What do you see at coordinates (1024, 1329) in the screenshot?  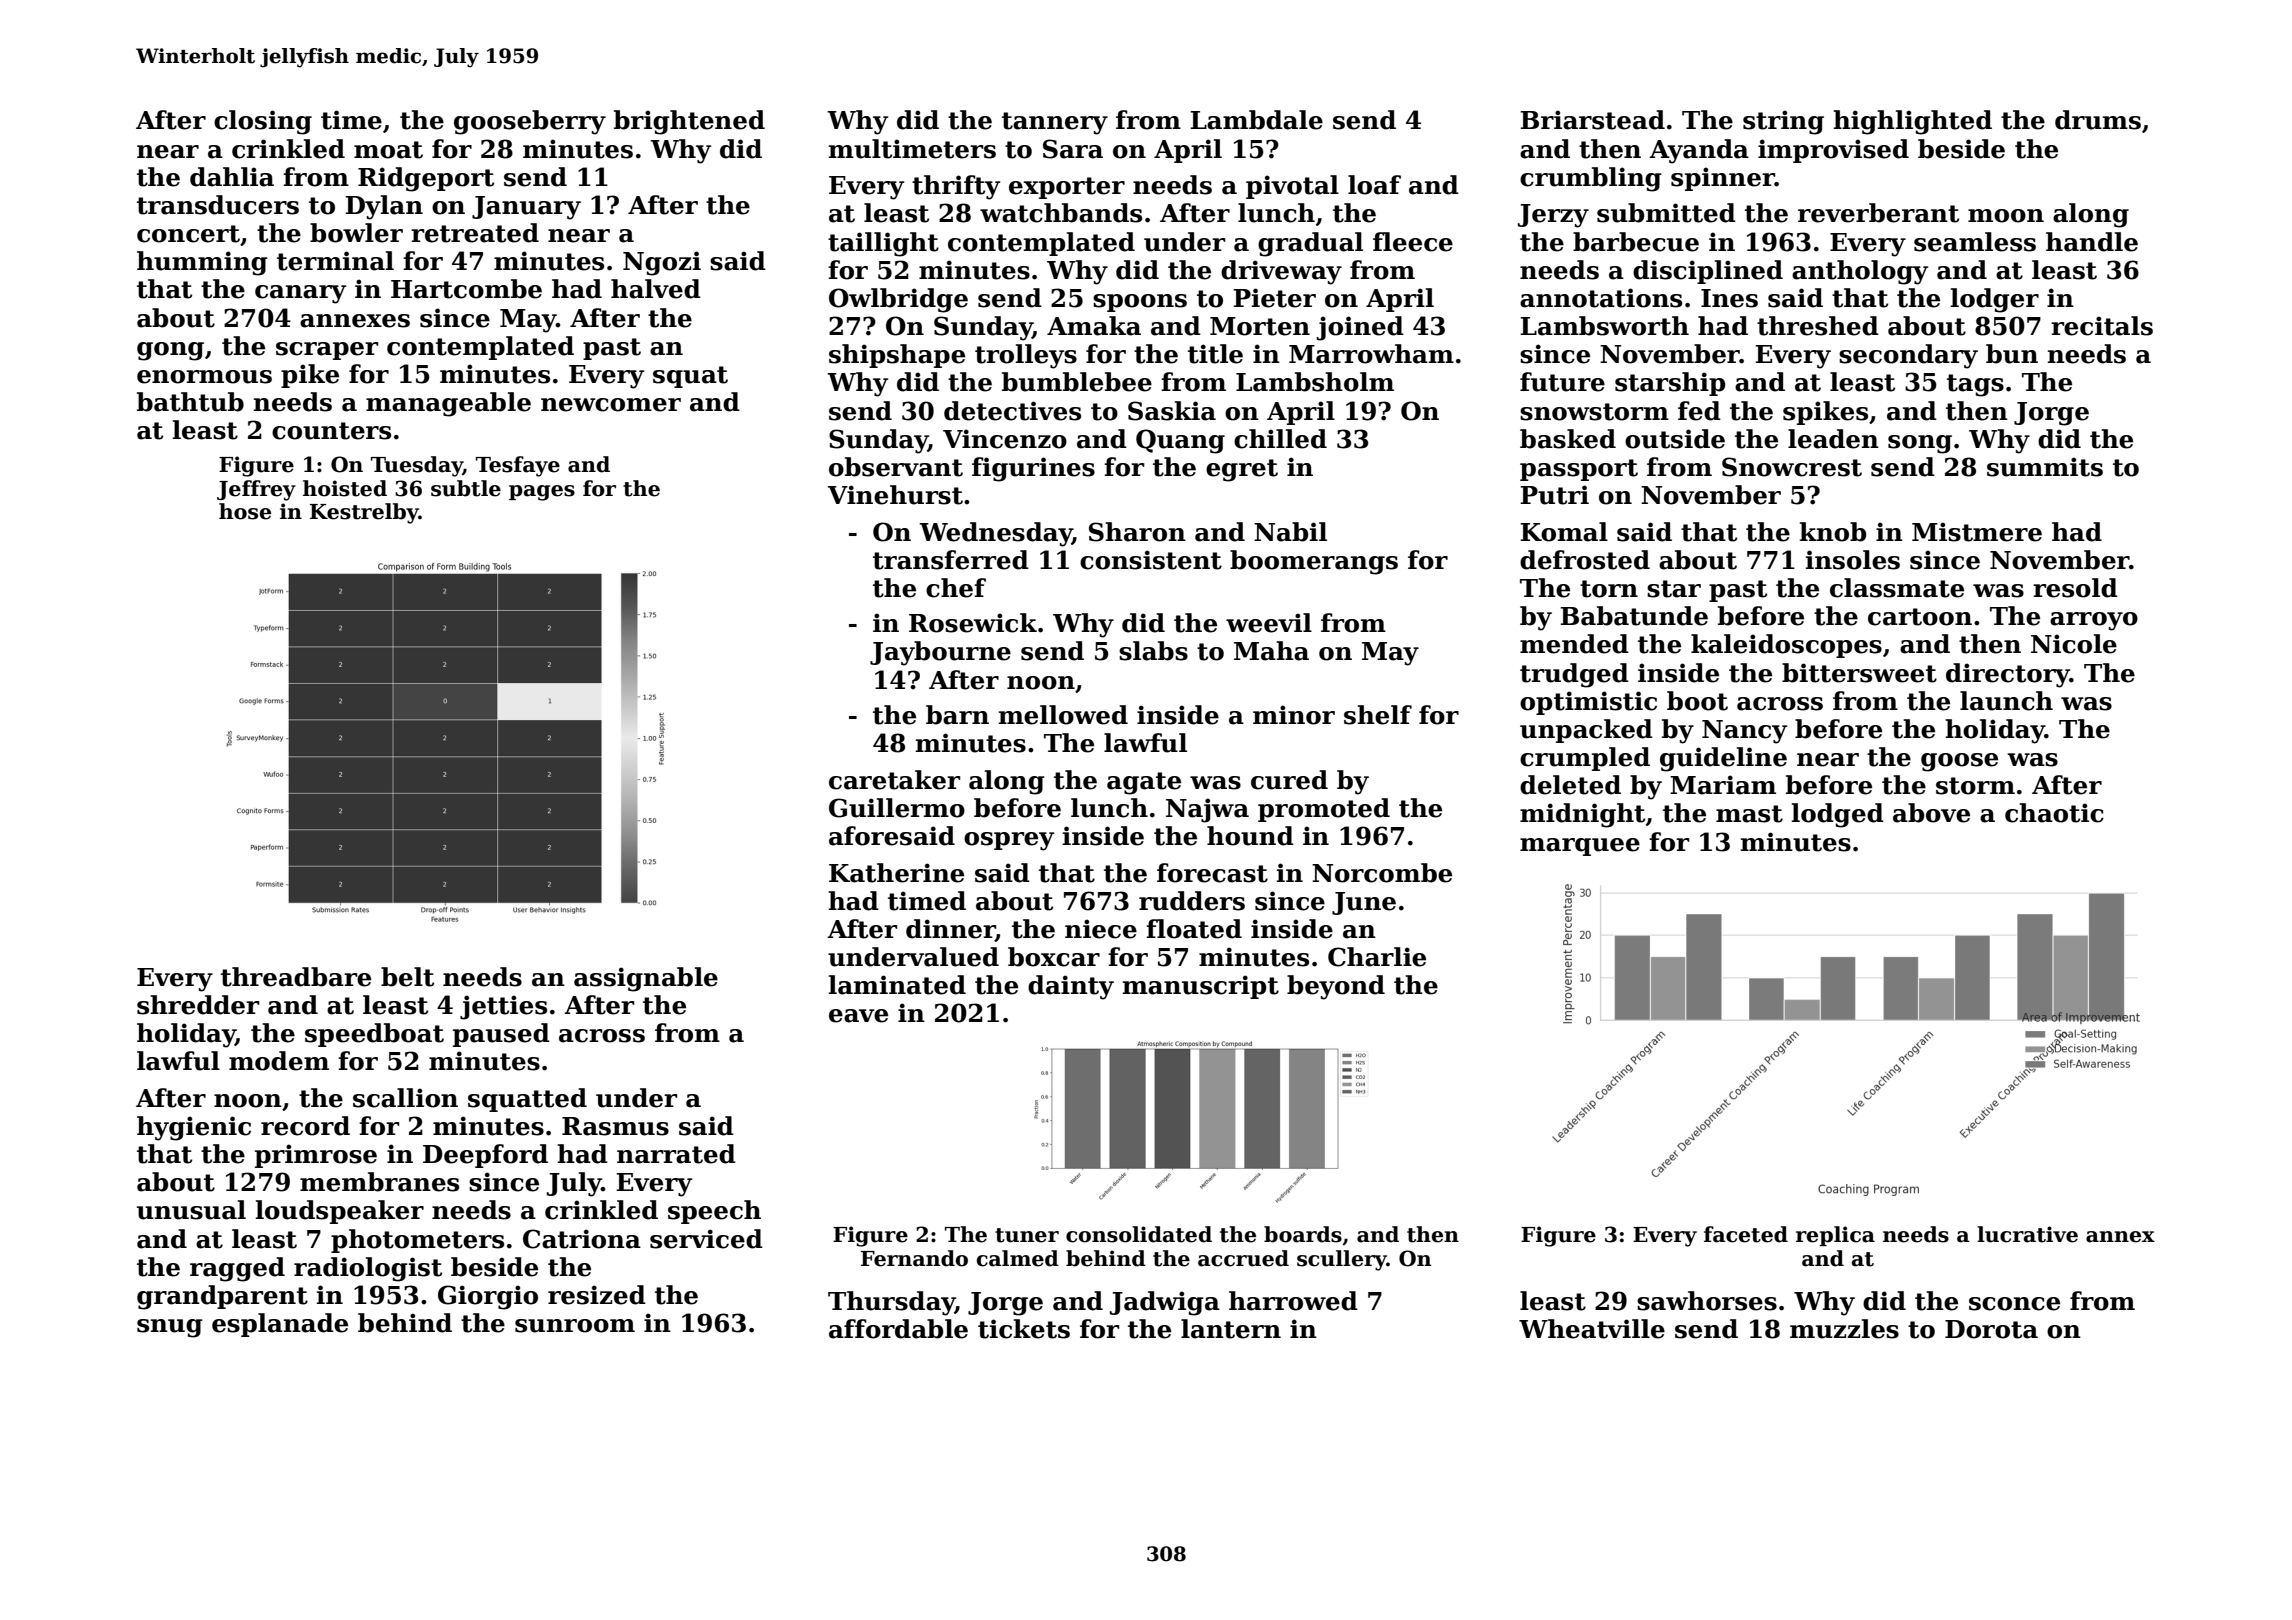 I see `tickets` at bounding box center [1024, 1329].
